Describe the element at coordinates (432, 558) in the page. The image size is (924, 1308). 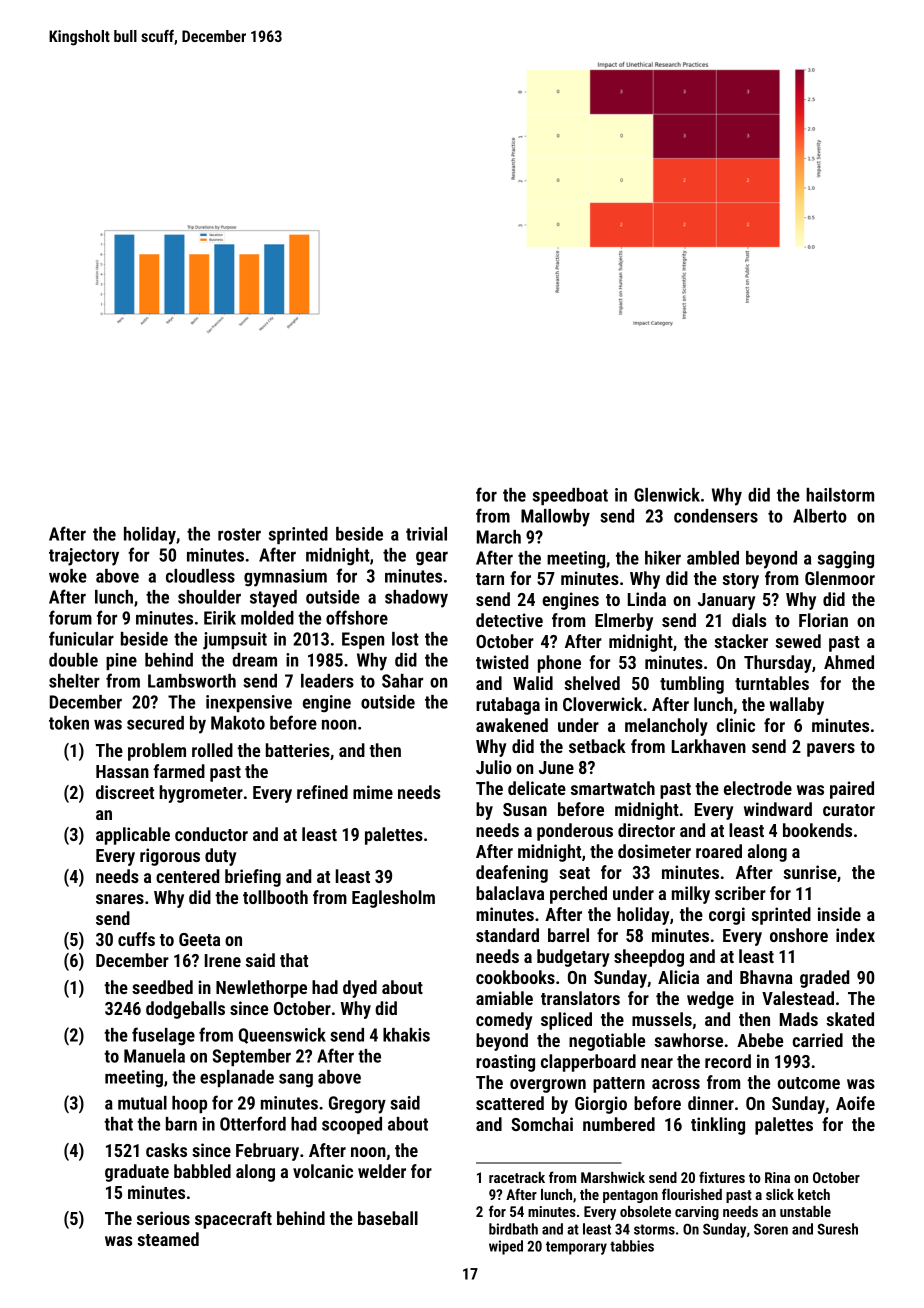
I see `gear` at that location.
